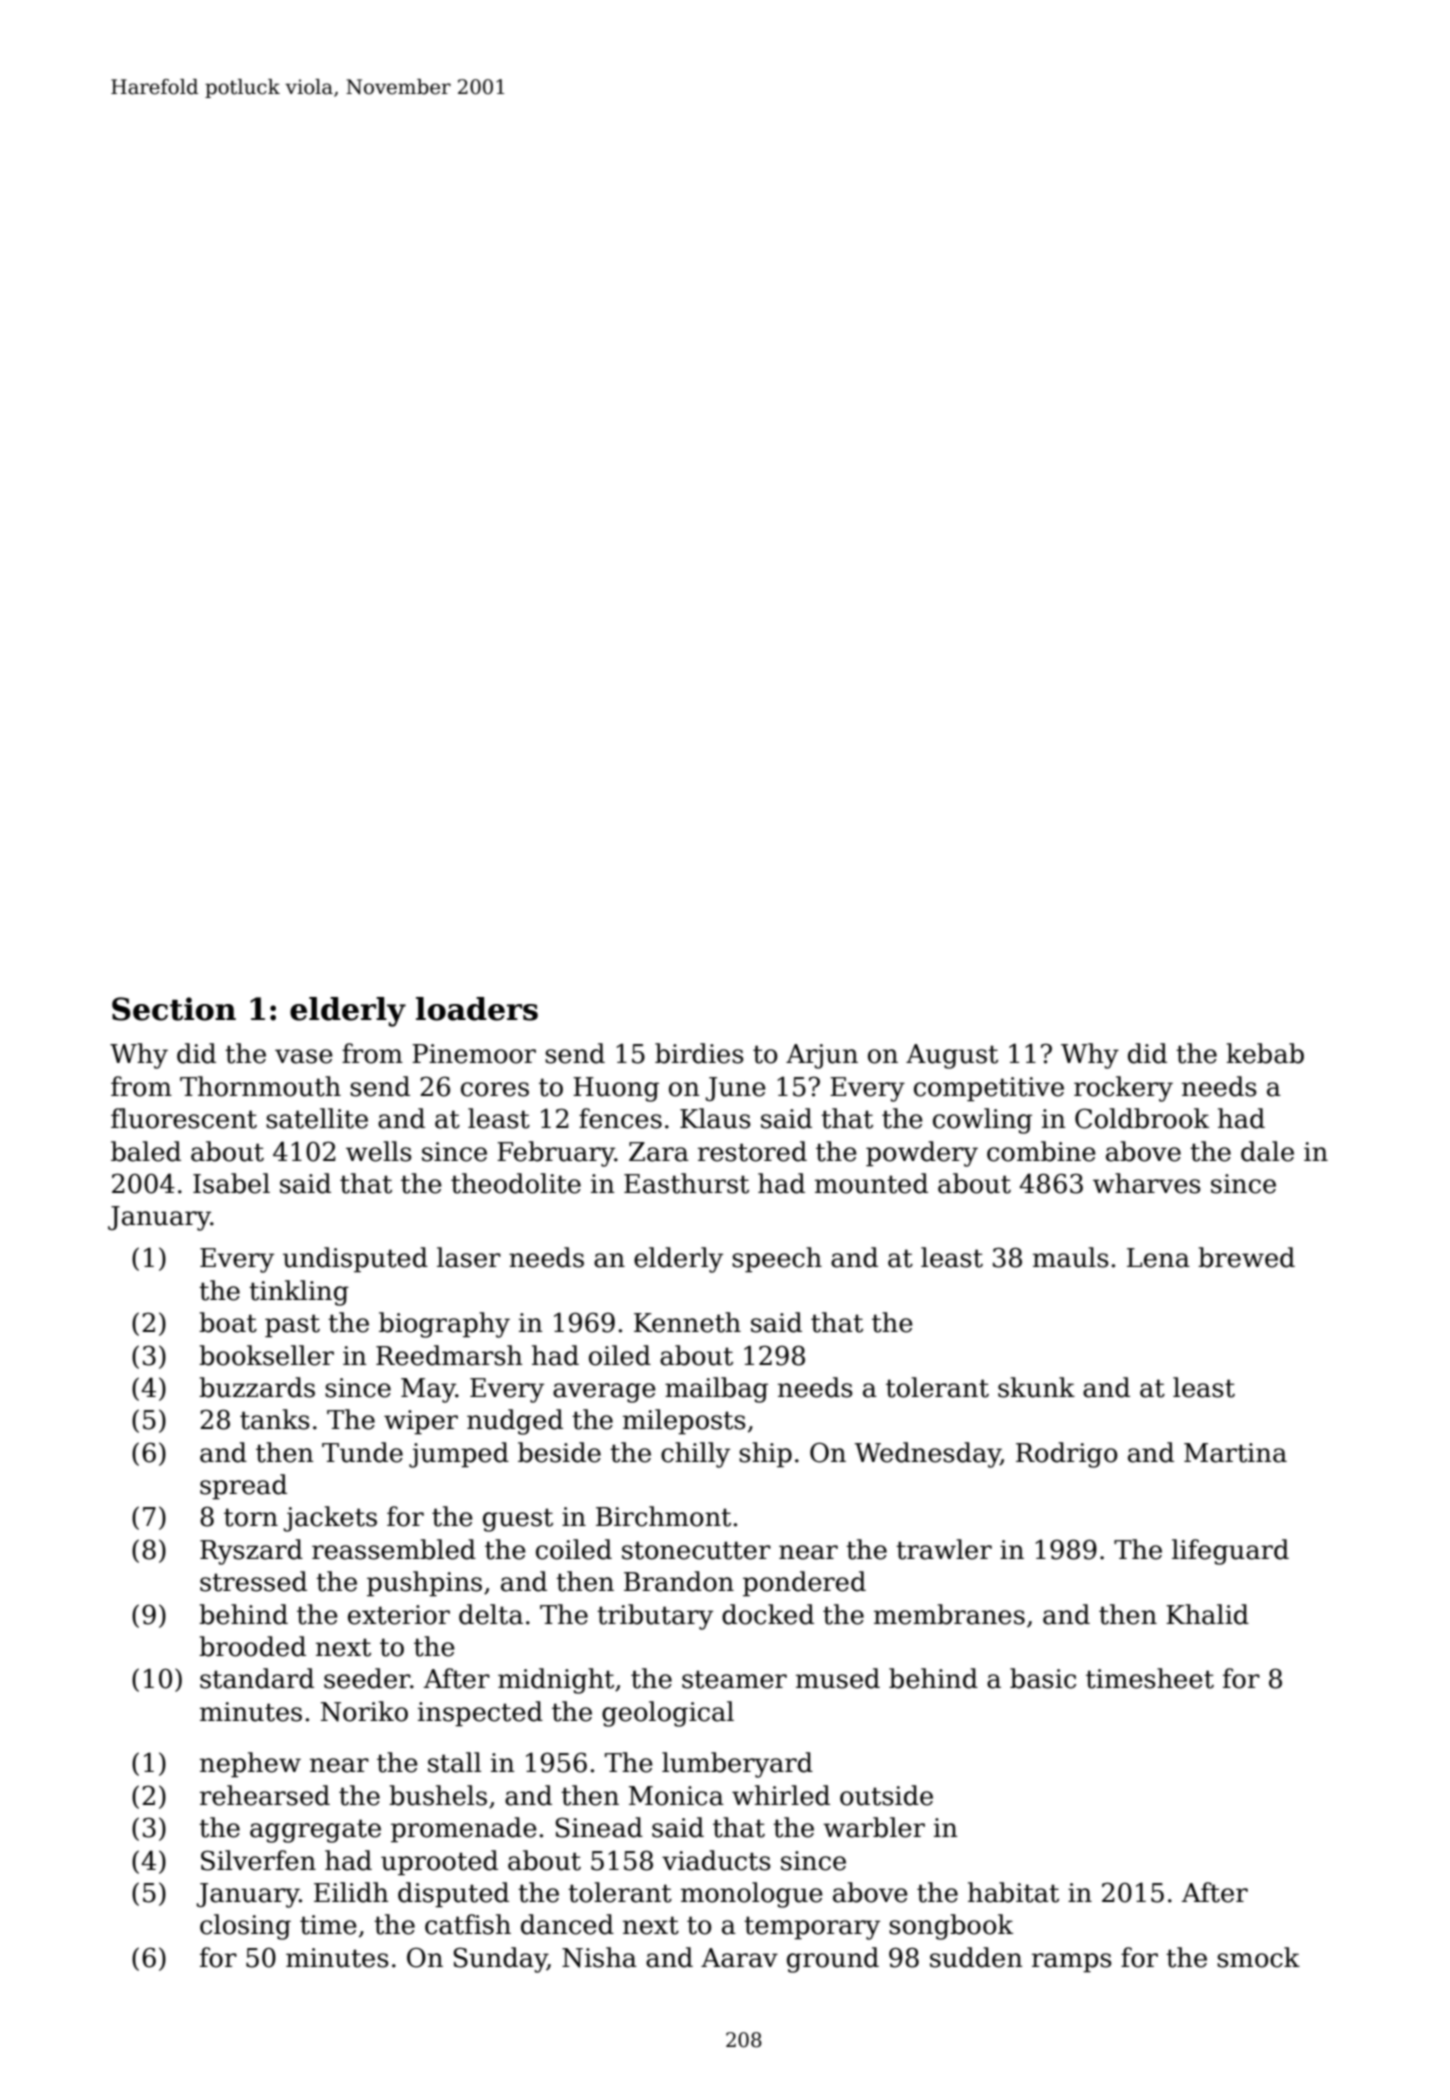 This image has height=2100, width=1450. Describe the element at coordinates (495, 1089) in the image. I see `cores` at that location.
